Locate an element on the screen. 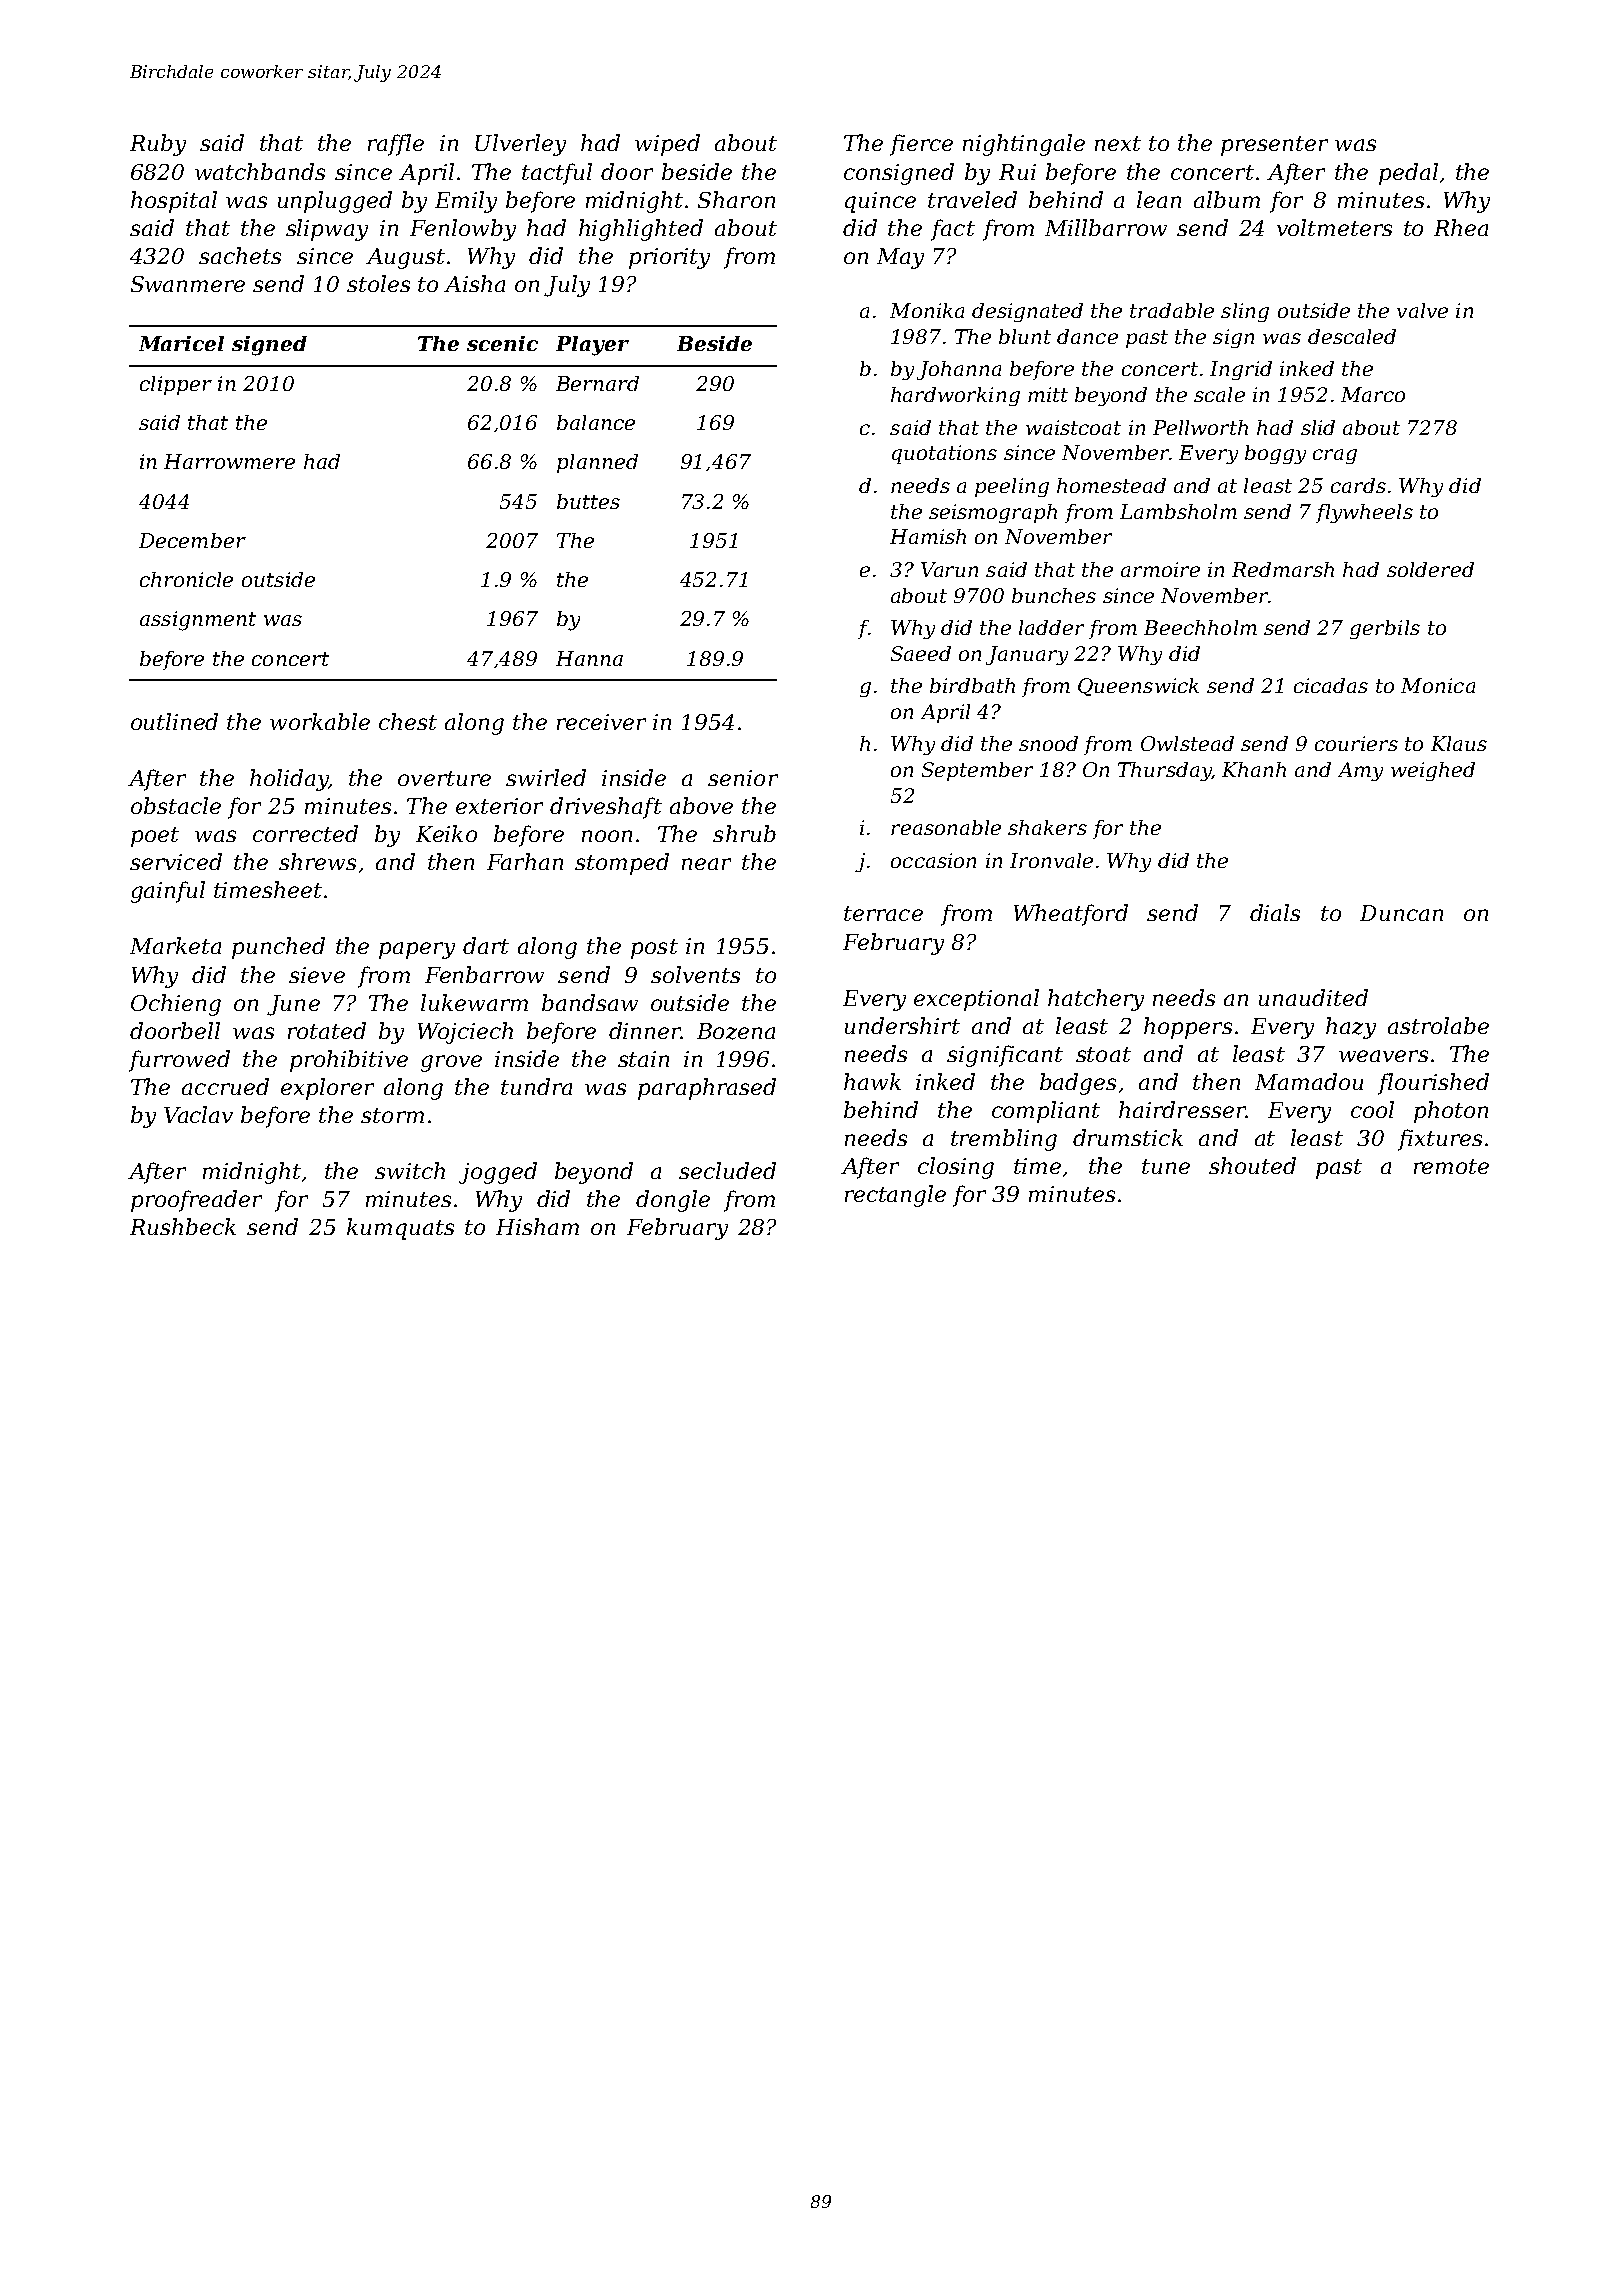 This screenshot has width=1620, height=2292. overture is located at coordinates (444, 778).
